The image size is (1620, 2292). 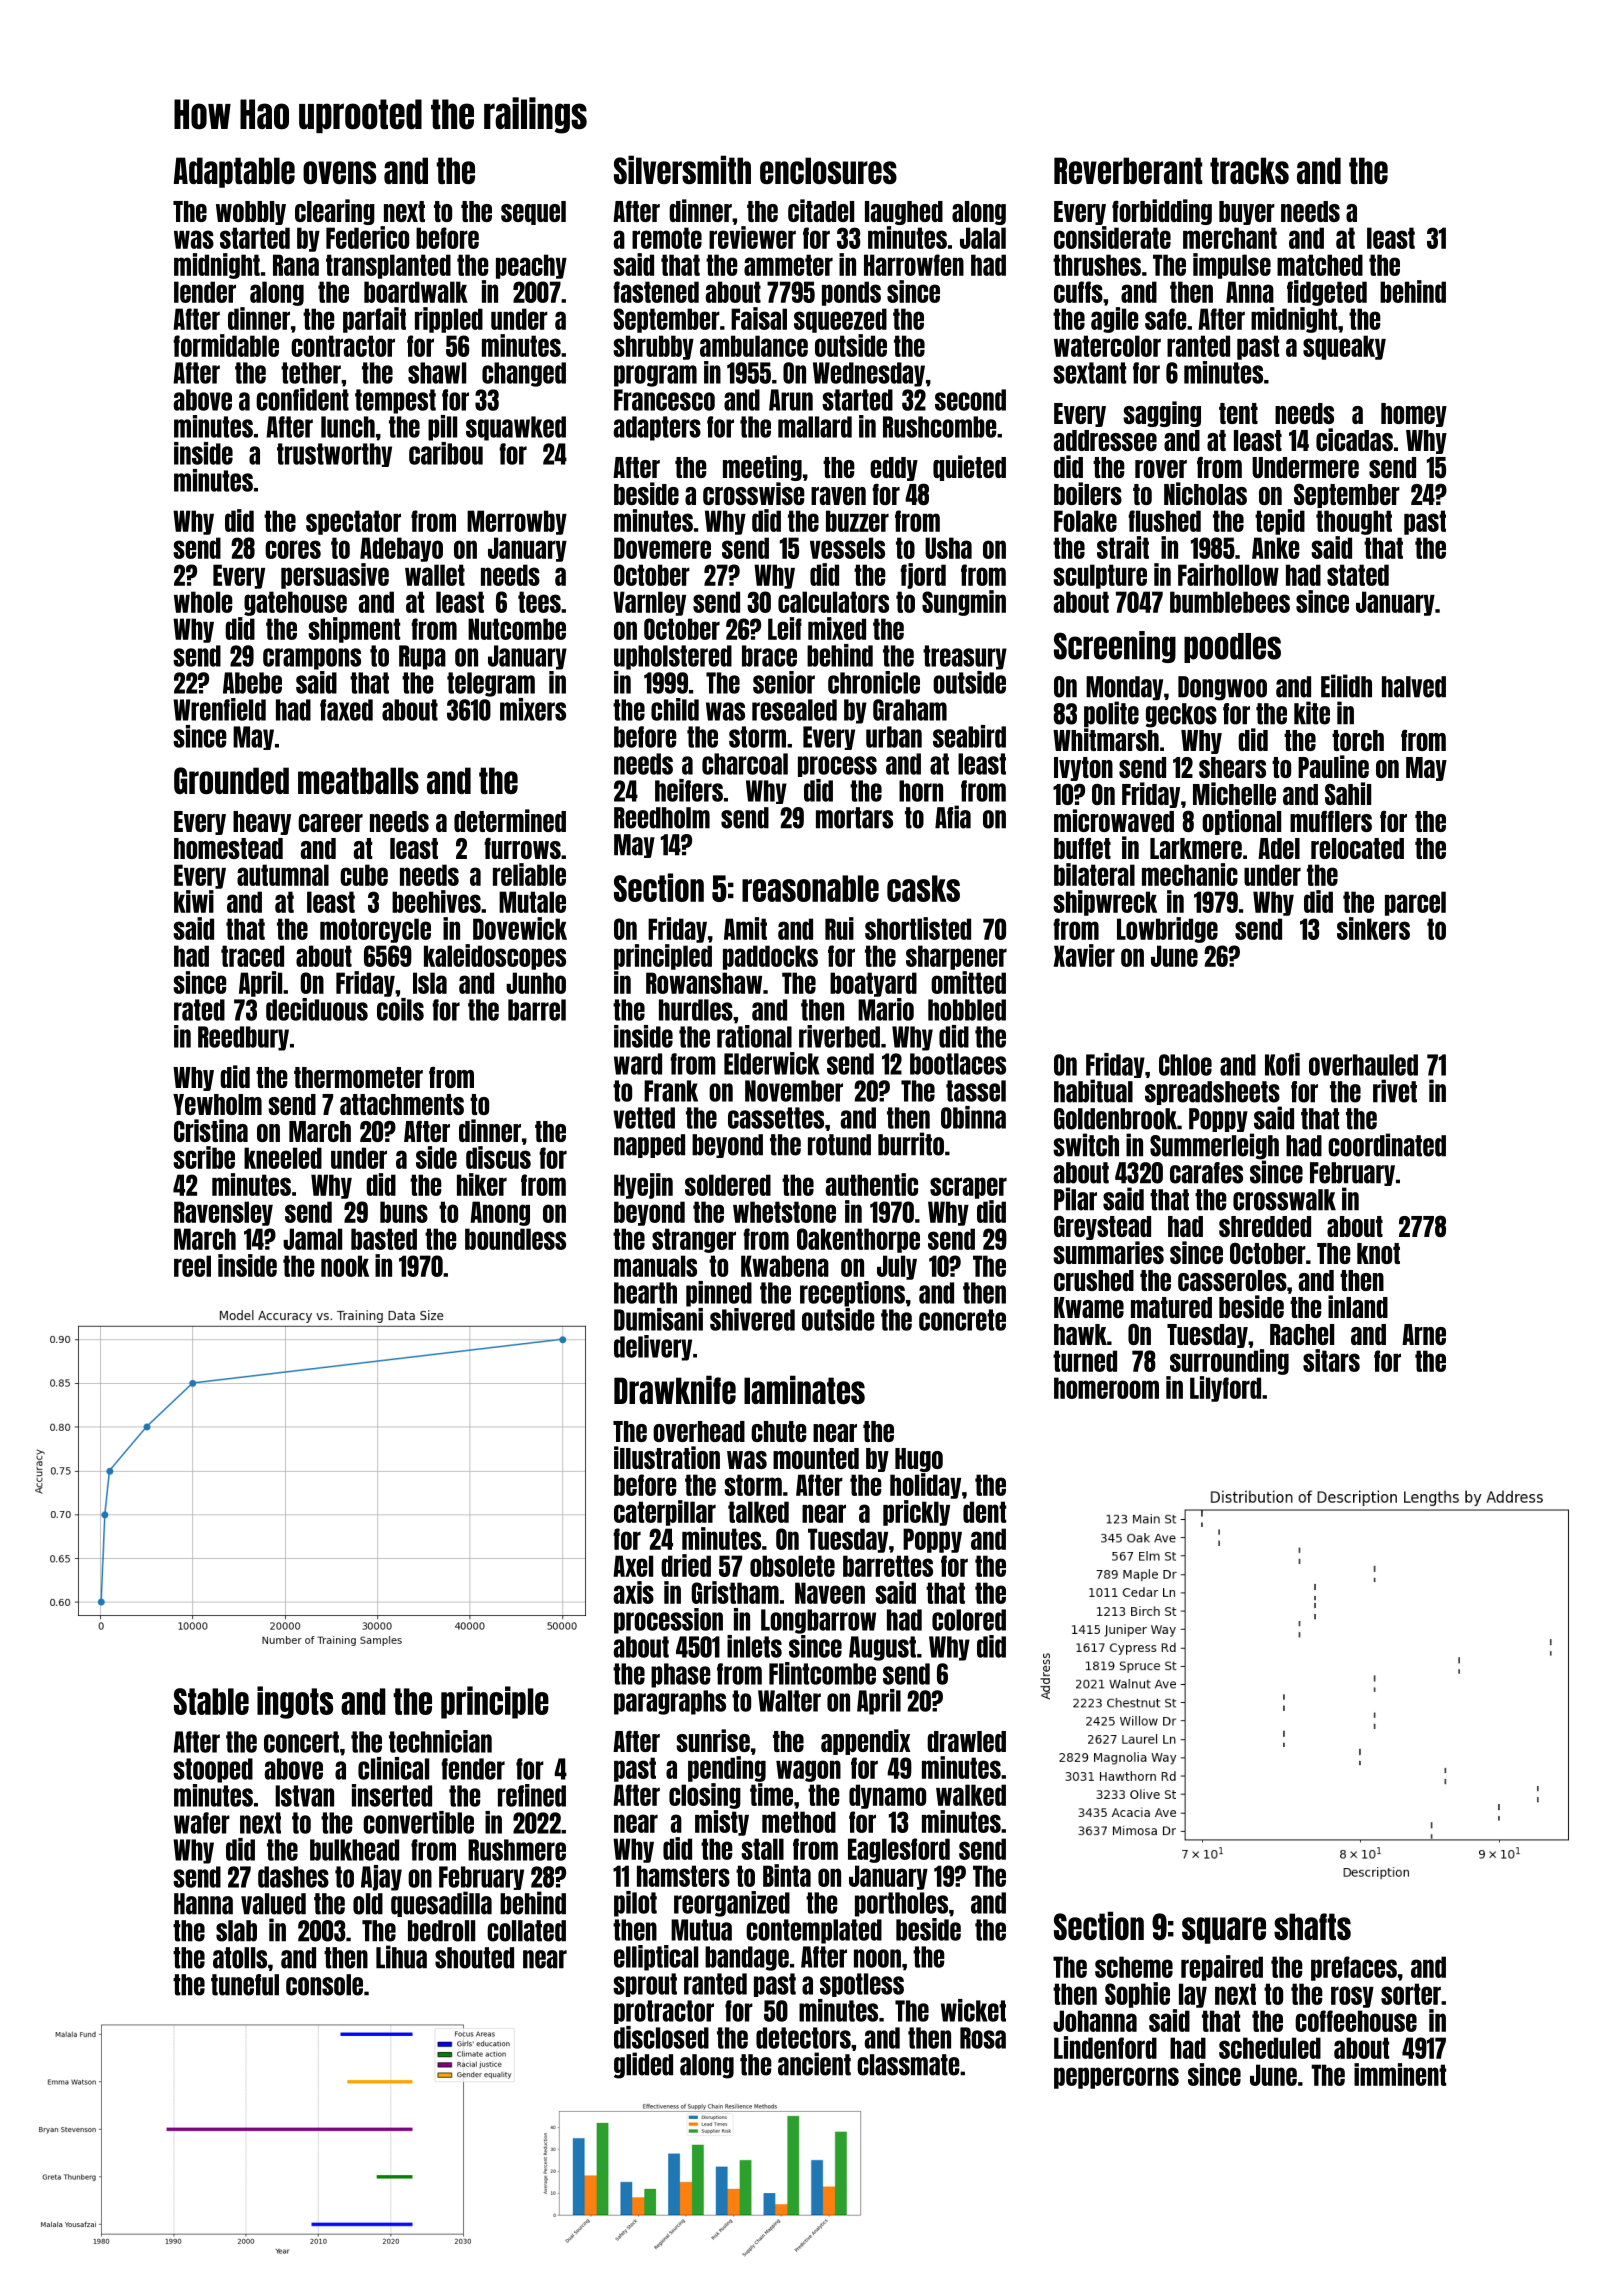 I want to click on tuneful, so click(x=245, y=1985).
